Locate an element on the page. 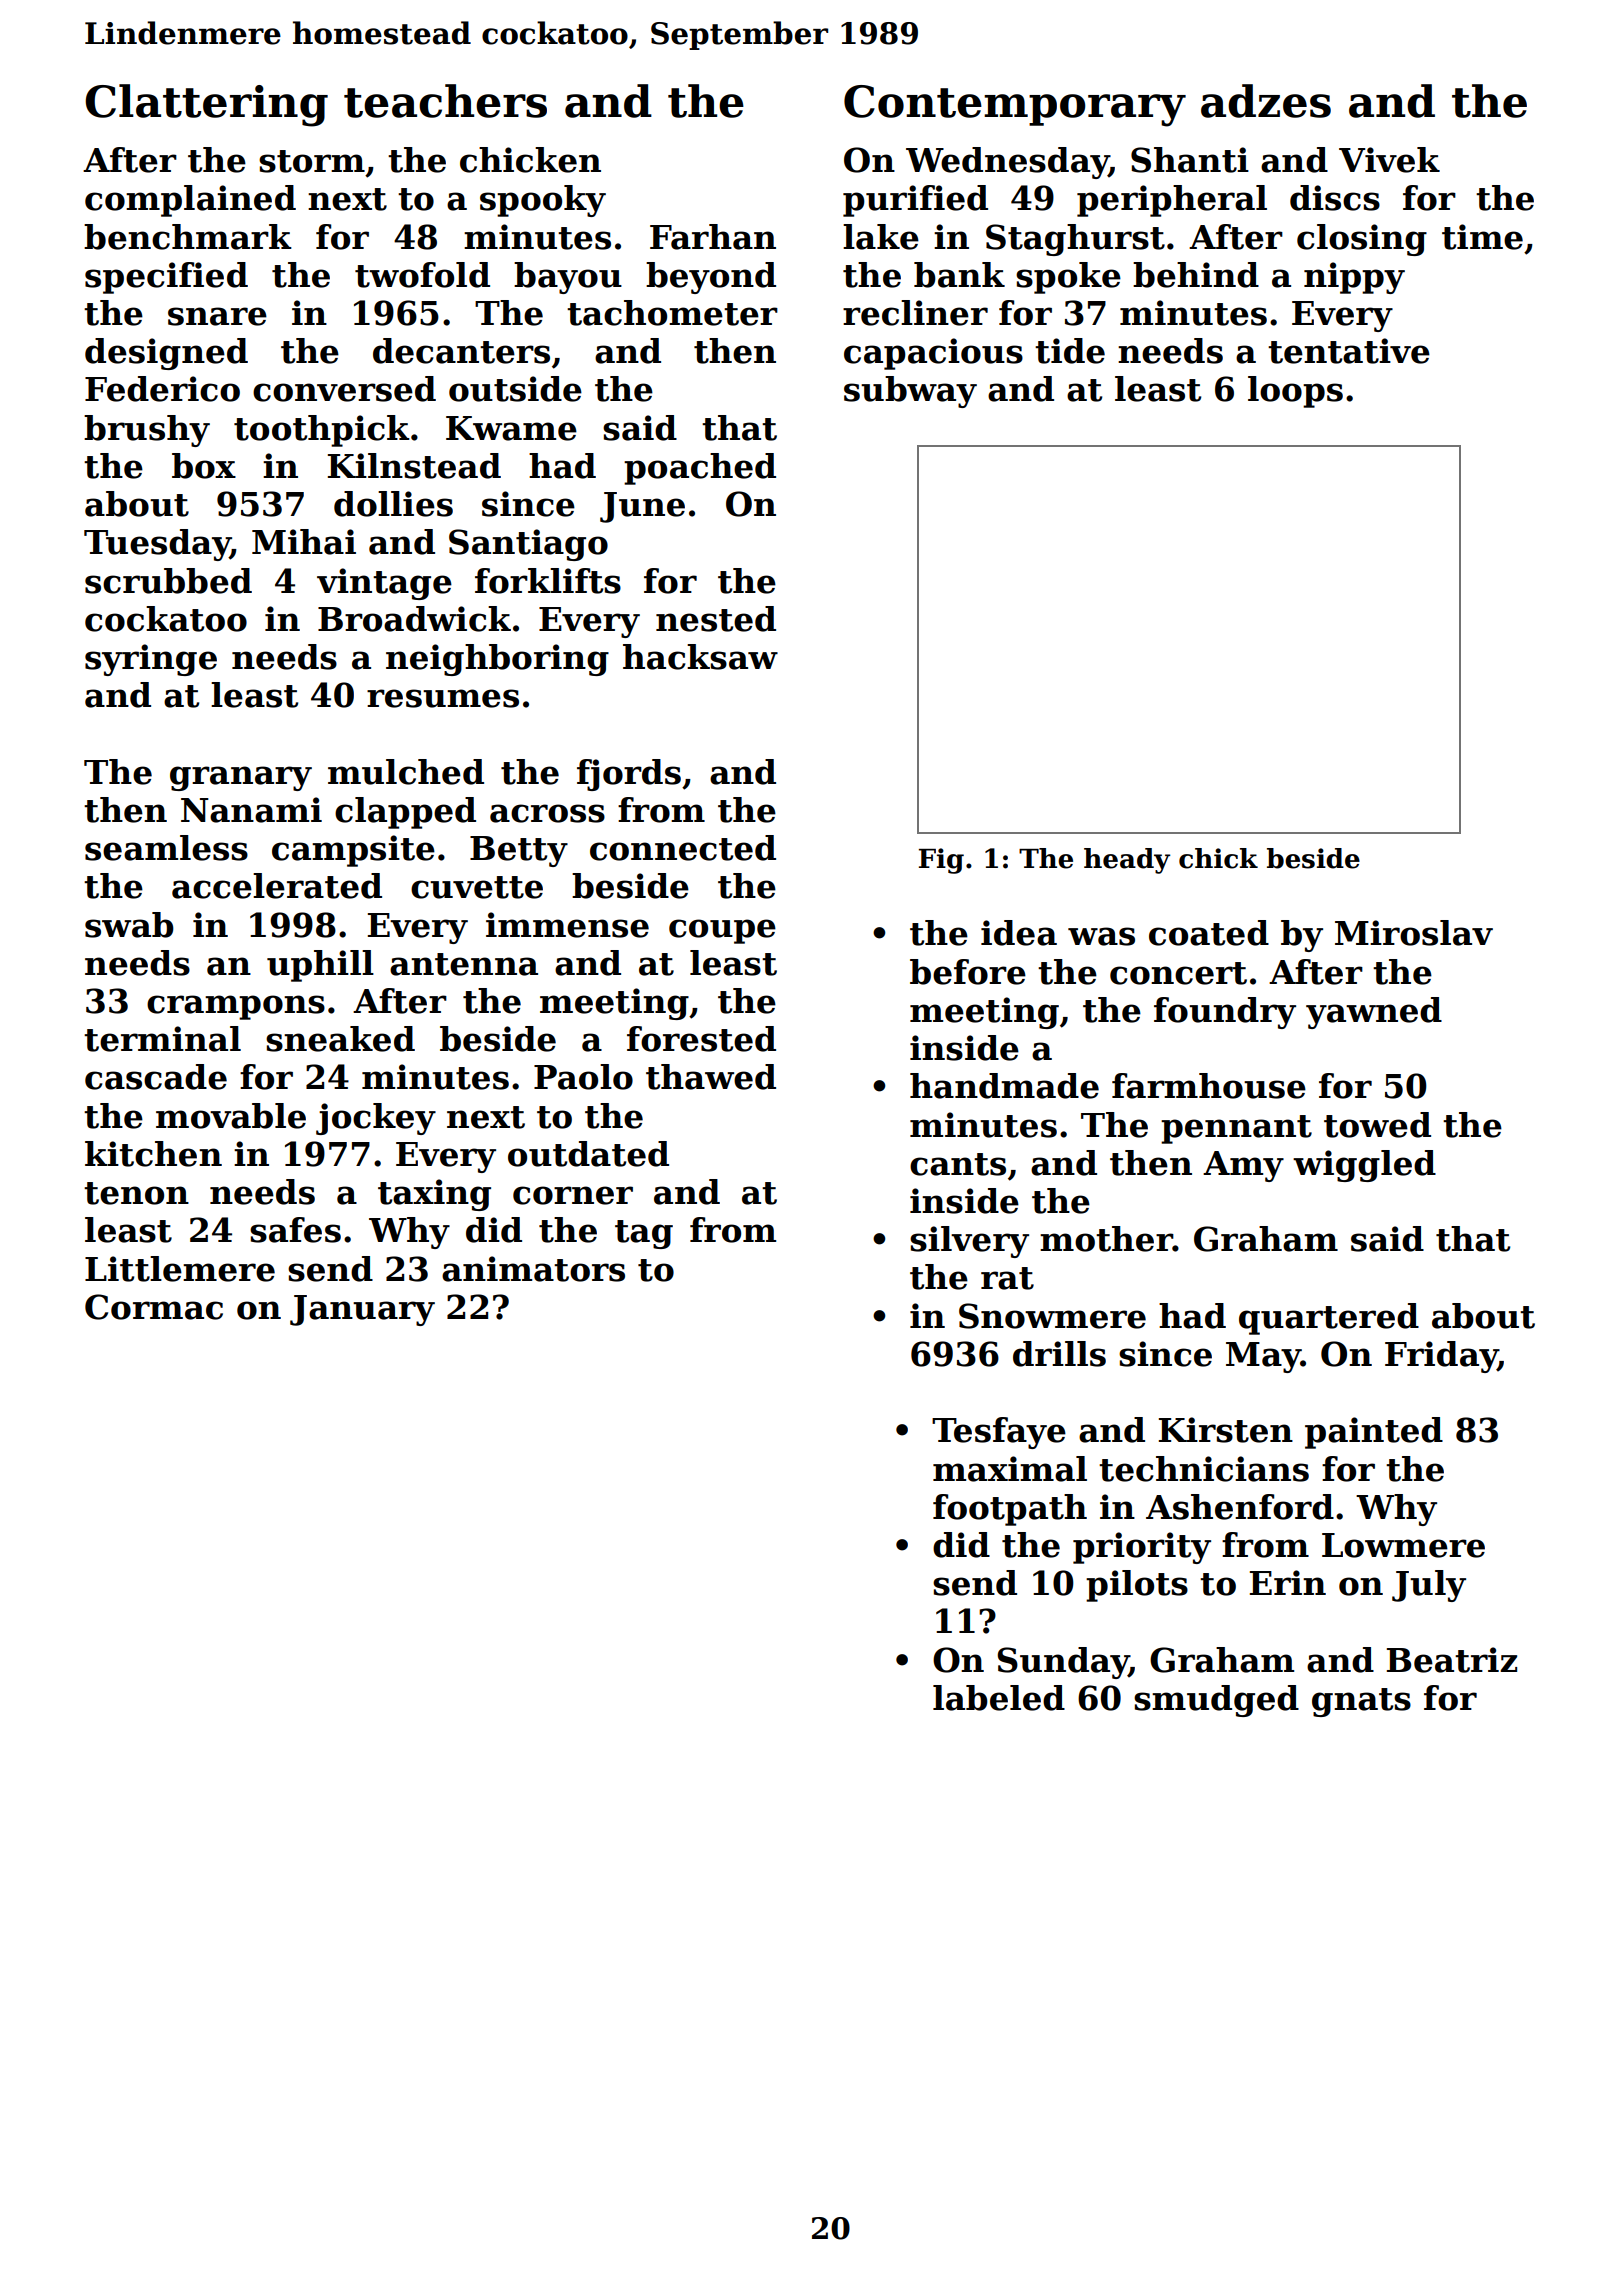 The width and height of the document is (1620, 2292). subway is located at coordinates (910, 392).
